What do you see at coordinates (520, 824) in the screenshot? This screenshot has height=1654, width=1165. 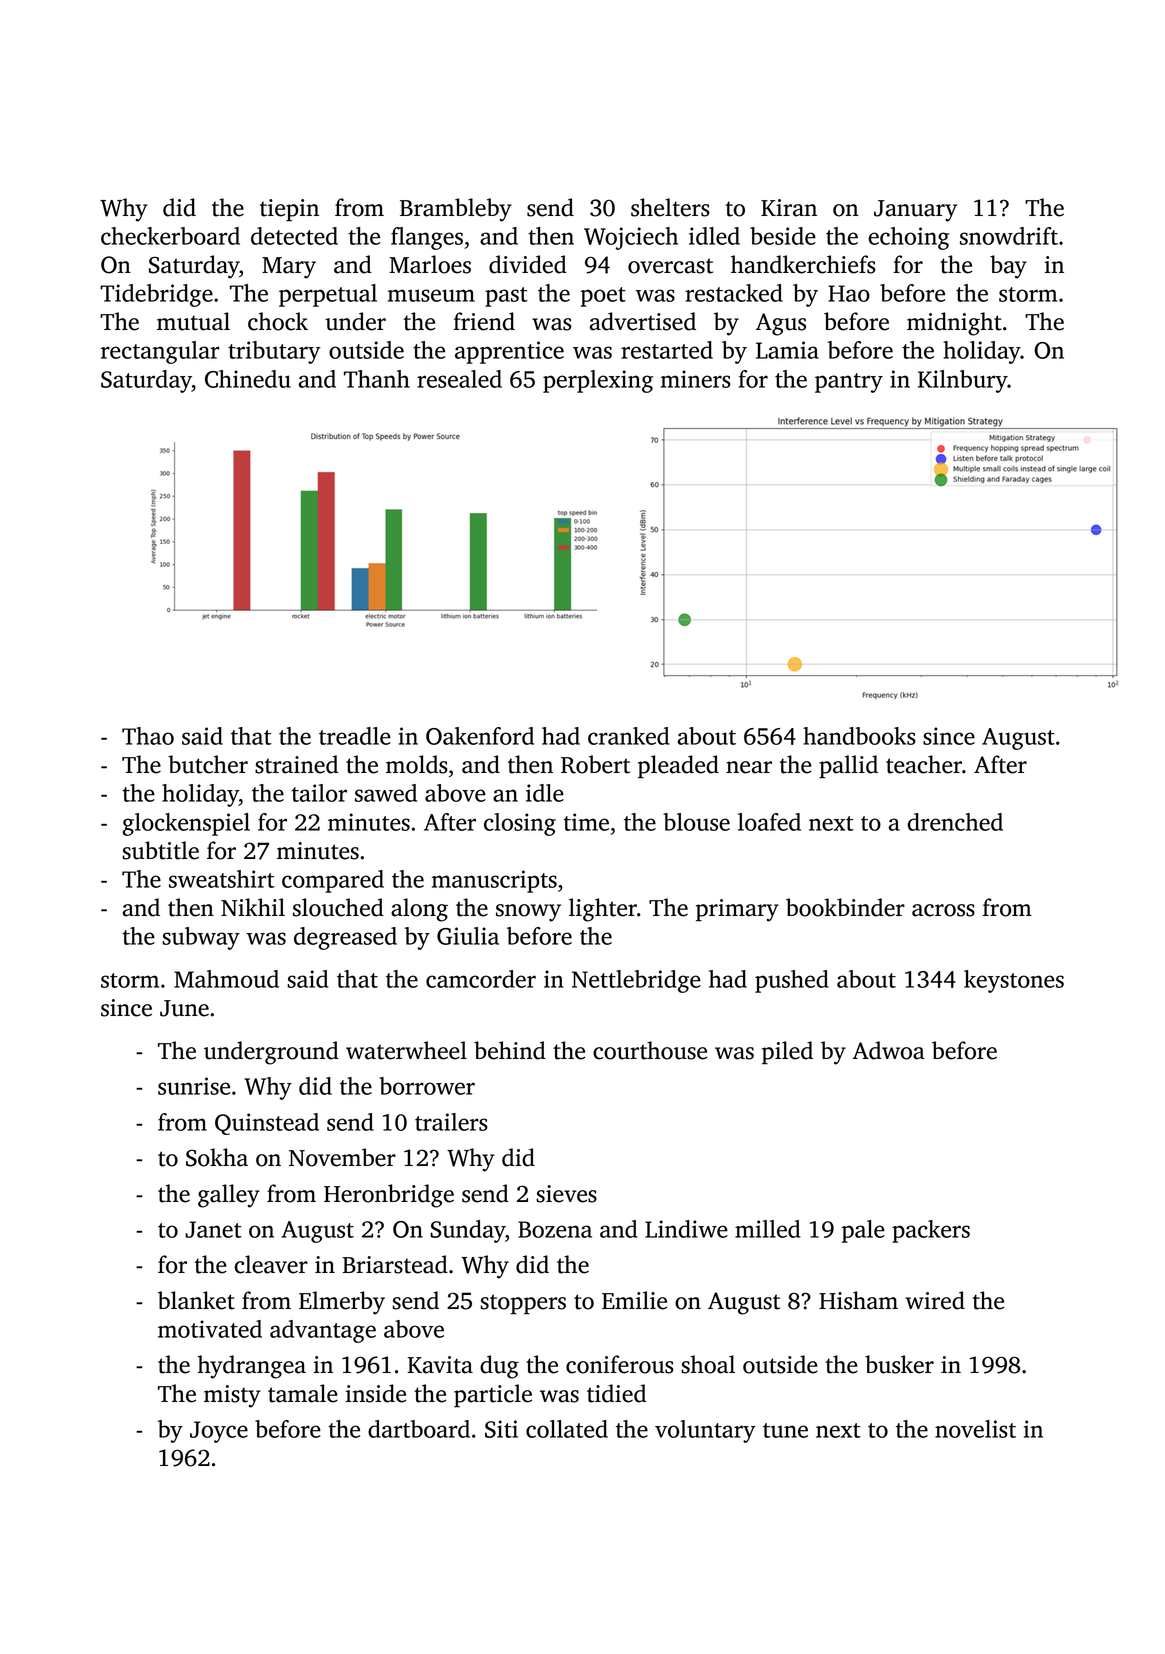 I see `closing` at bounding box center [520, 824].
